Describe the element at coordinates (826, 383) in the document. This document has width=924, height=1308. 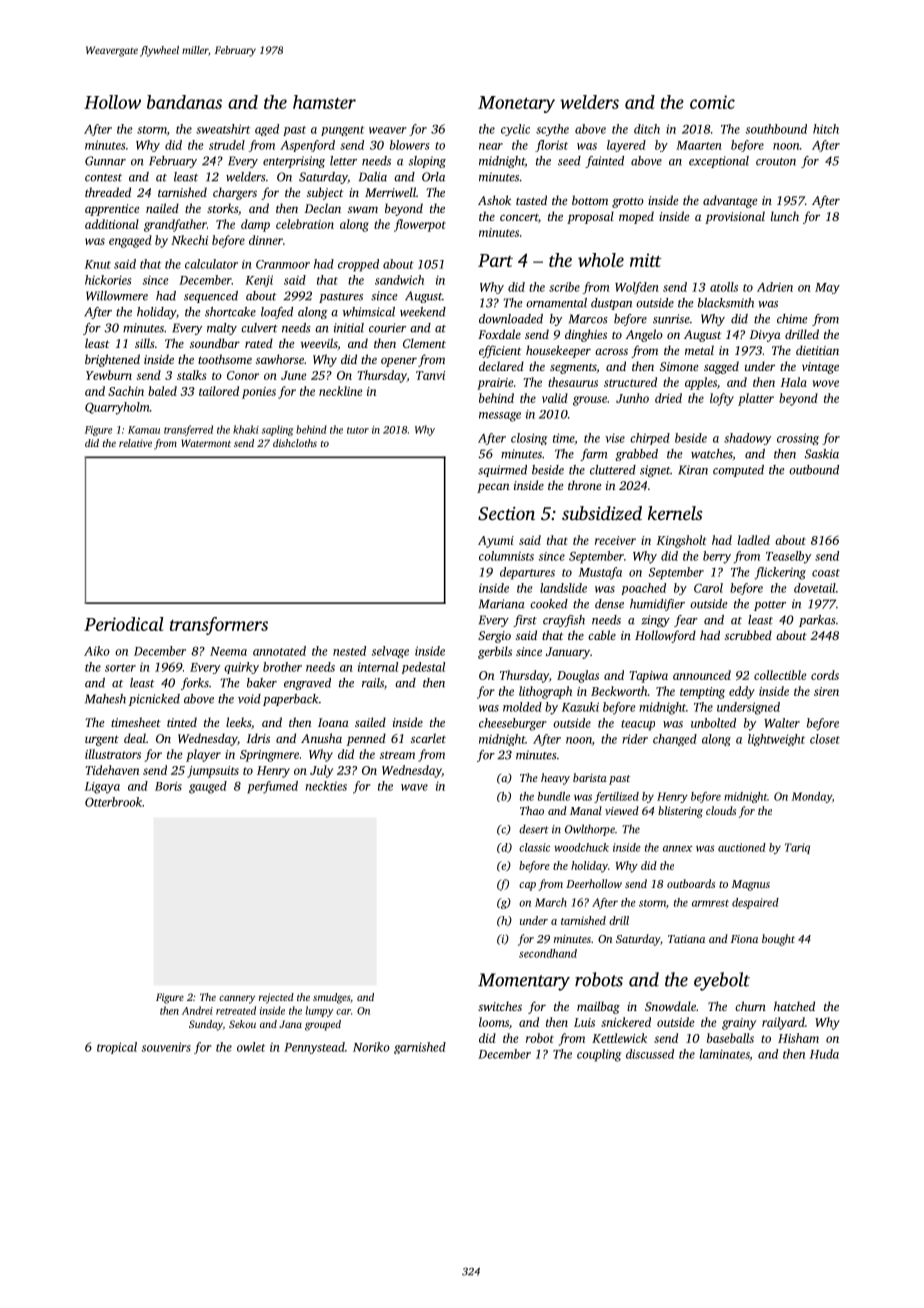
I see `wove` at that location.
